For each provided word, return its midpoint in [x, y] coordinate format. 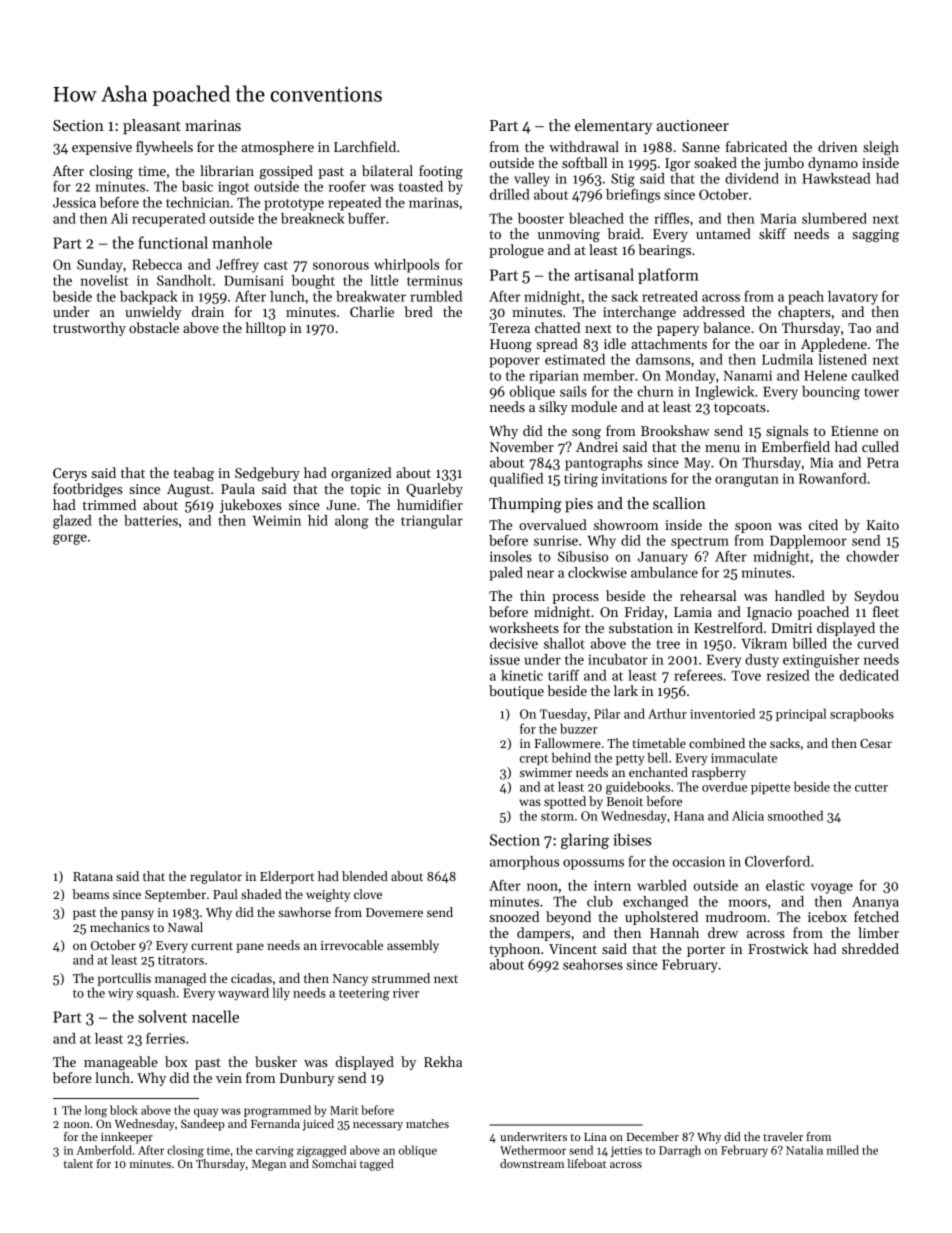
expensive [102, 148]
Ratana [93, 876]
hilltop [266, 329]
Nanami [748, 375]
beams [90, 894]
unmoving [569, 235]
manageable [121, 1063]
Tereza [509, 328]
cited [823, 524]
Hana [689, 816]
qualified [516, 480]
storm [557, 817]
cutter [871, 787]
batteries [151, 520]
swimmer [546, 772]
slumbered [834, 218]
